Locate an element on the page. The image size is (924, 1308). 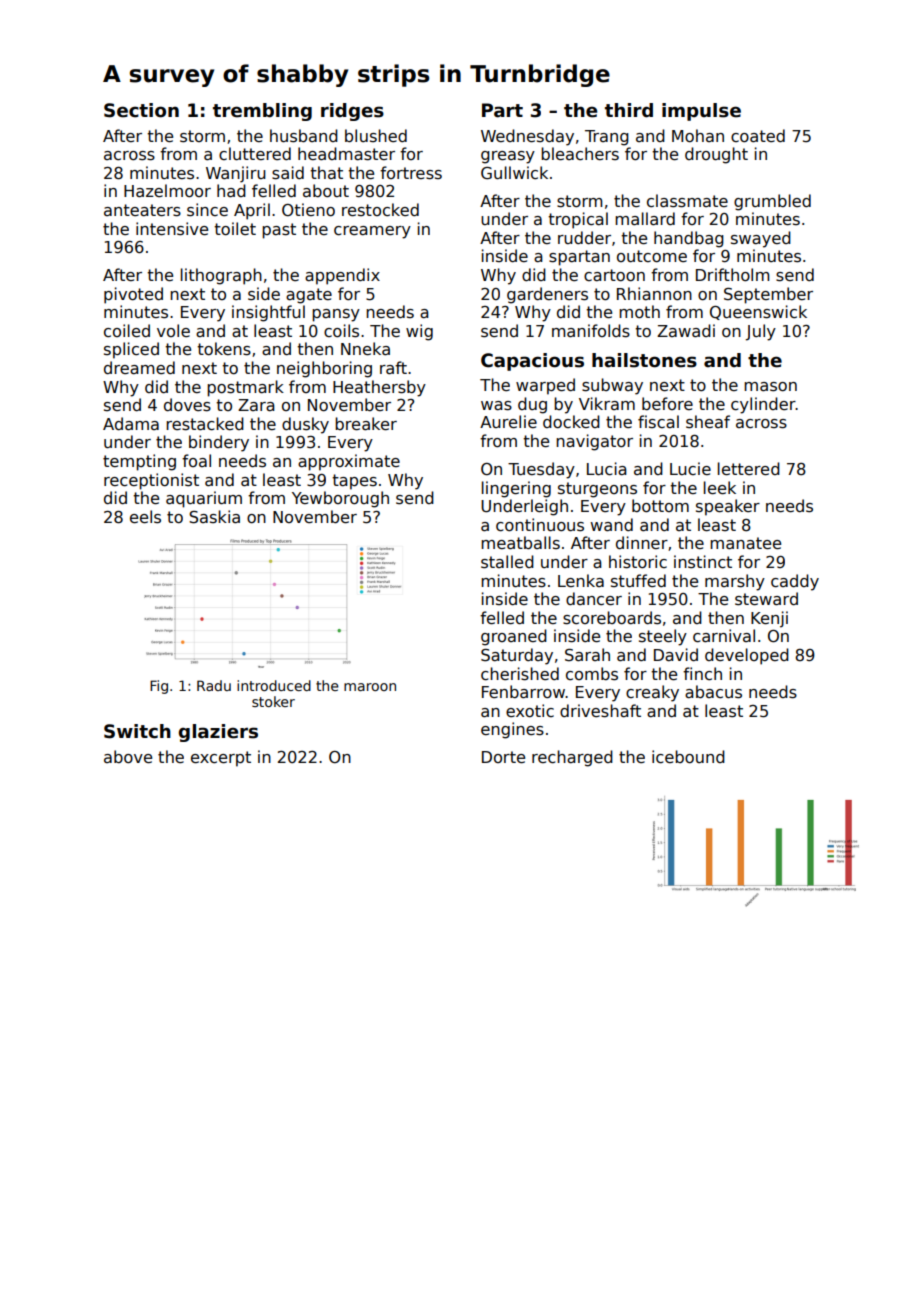
caddy is located at coordinates (795, 582).
